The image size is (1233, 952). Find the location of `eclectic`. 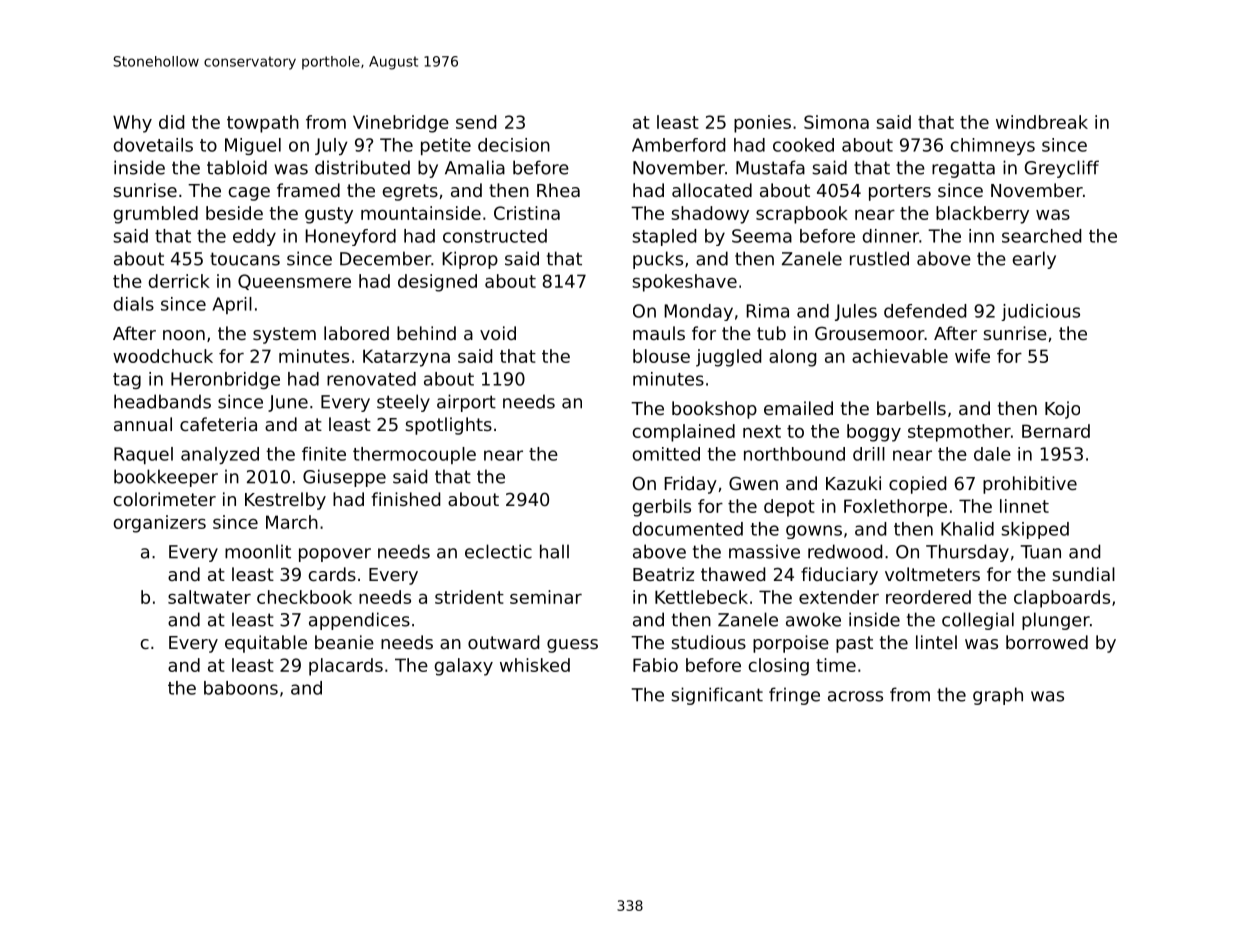

eclectic is located at coordinates (498, 551).
